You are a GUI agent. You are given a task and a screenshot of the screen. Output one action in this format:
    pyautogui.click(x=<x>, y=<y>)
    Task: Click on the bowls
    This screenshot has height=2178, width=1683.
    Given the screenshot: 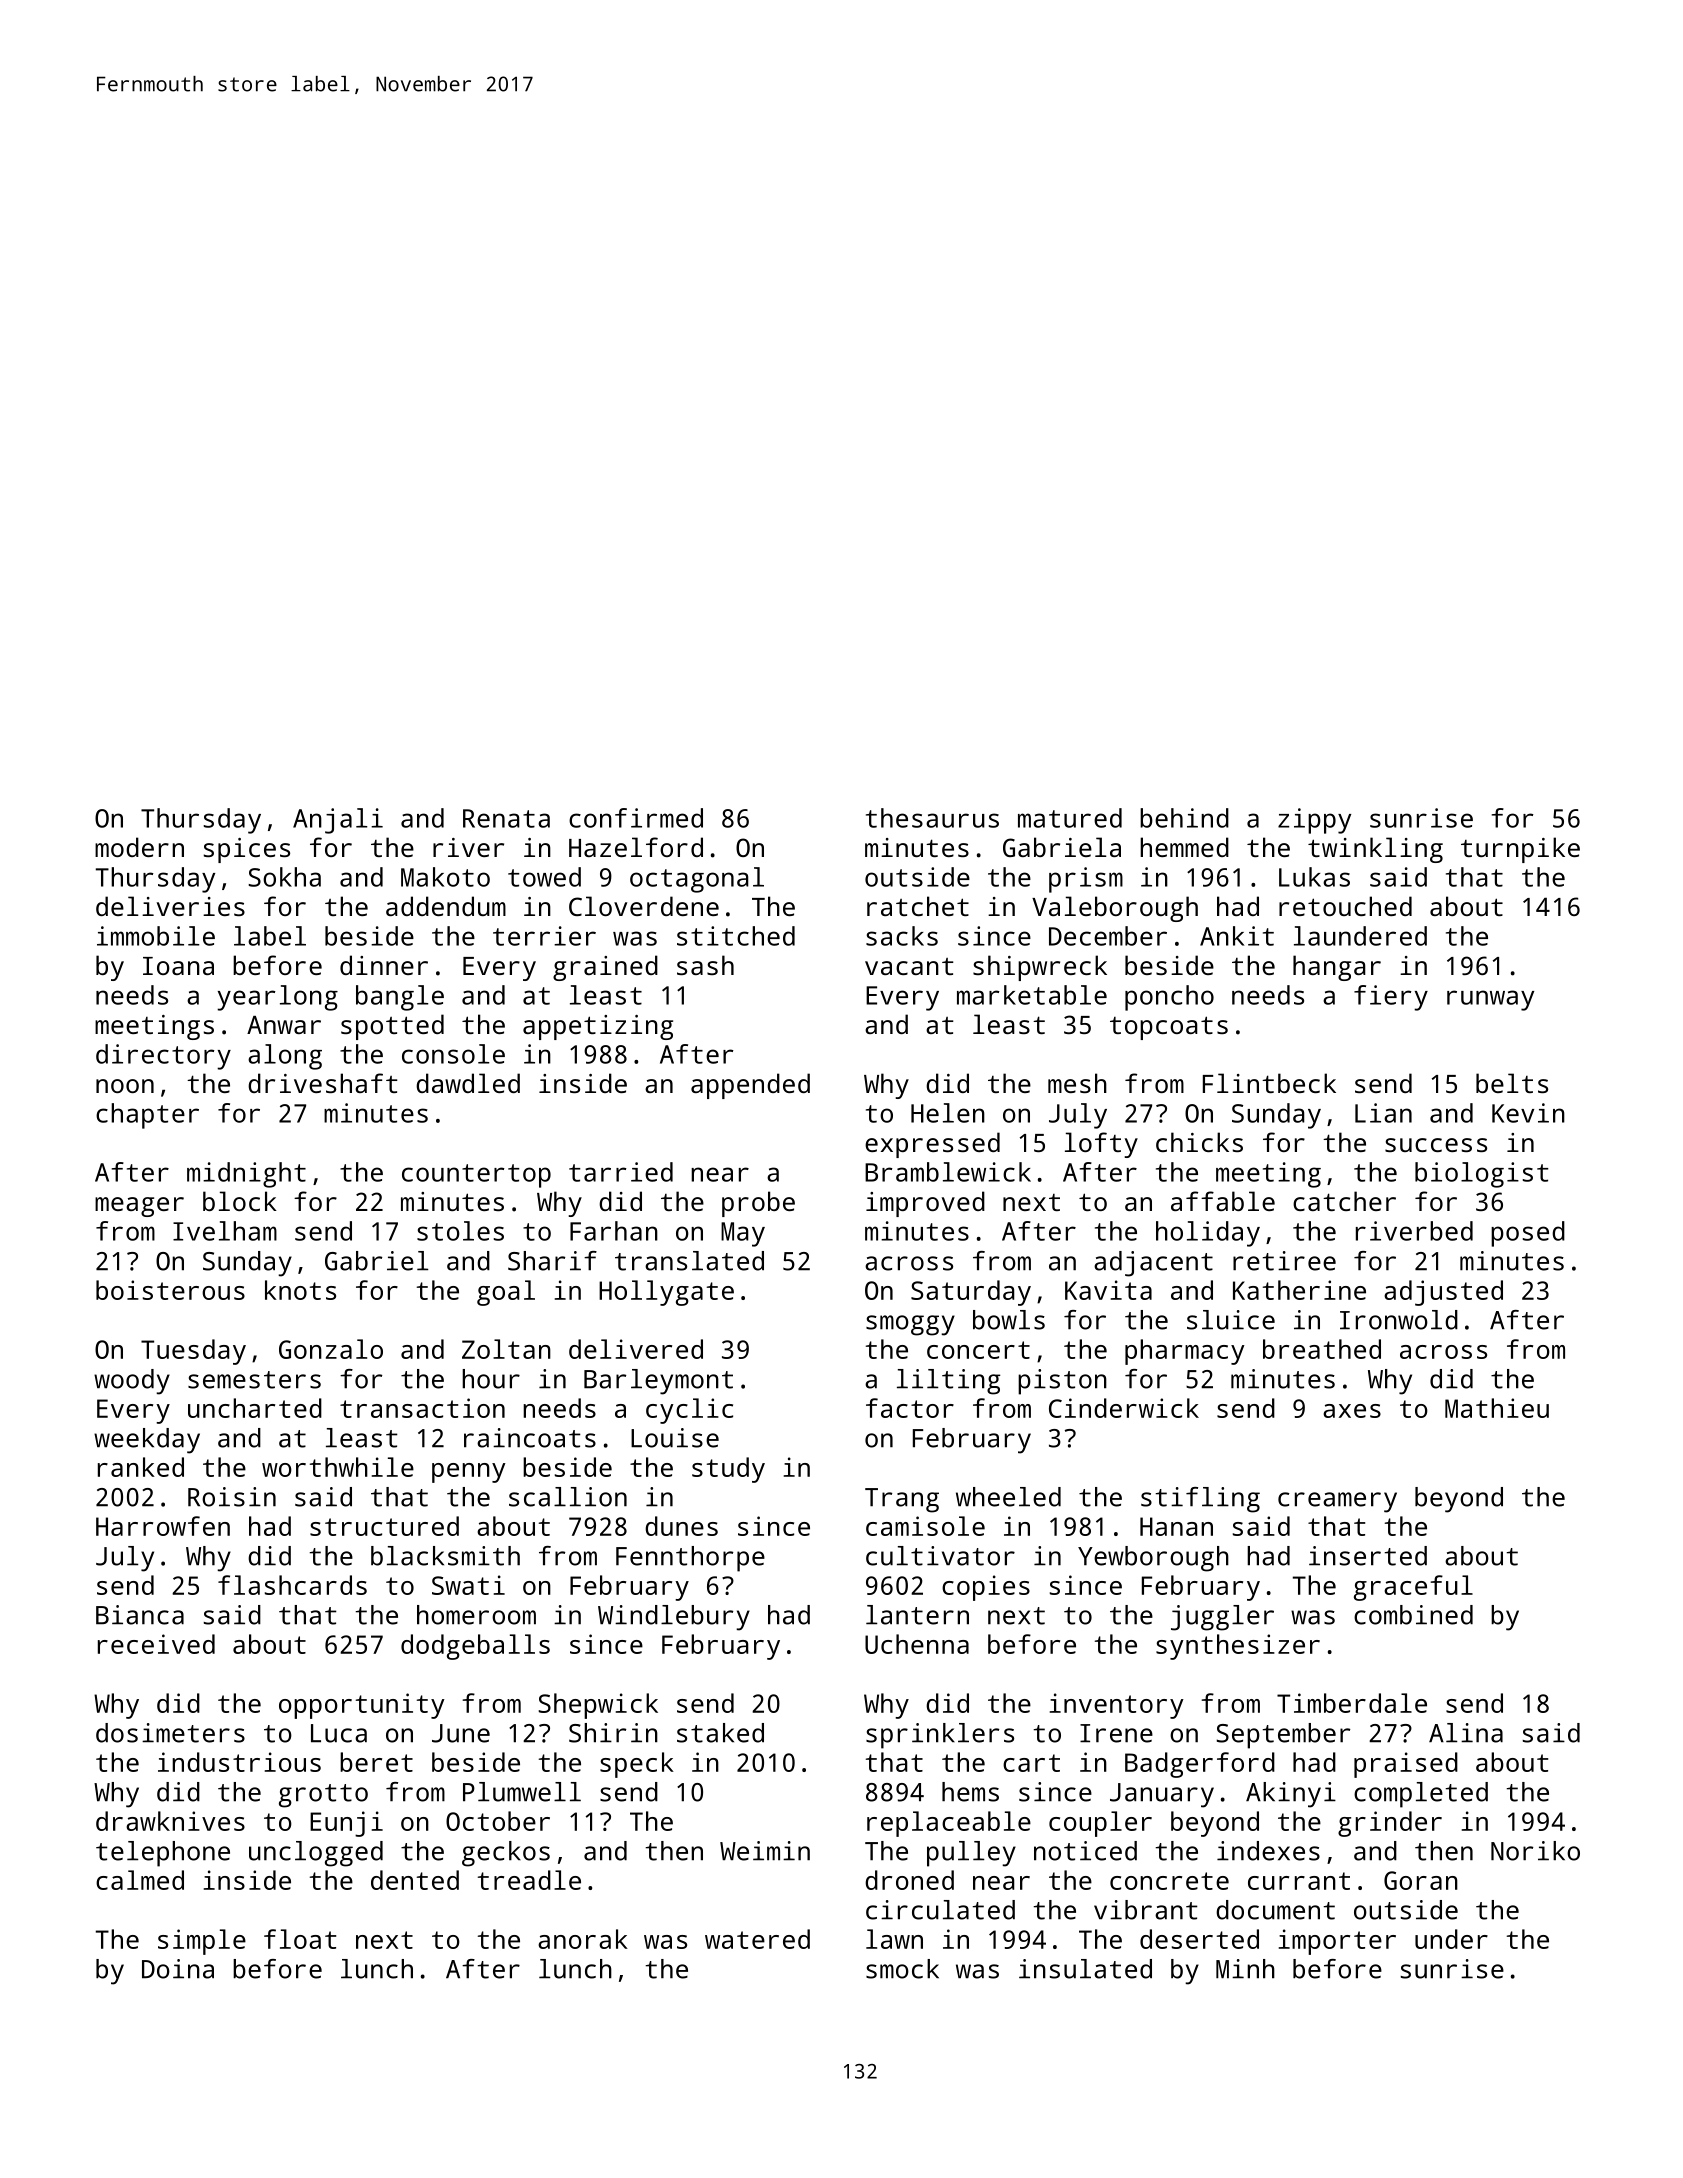 What is the action you would take?
    pyautogui.click(x=1009, y=1320)
